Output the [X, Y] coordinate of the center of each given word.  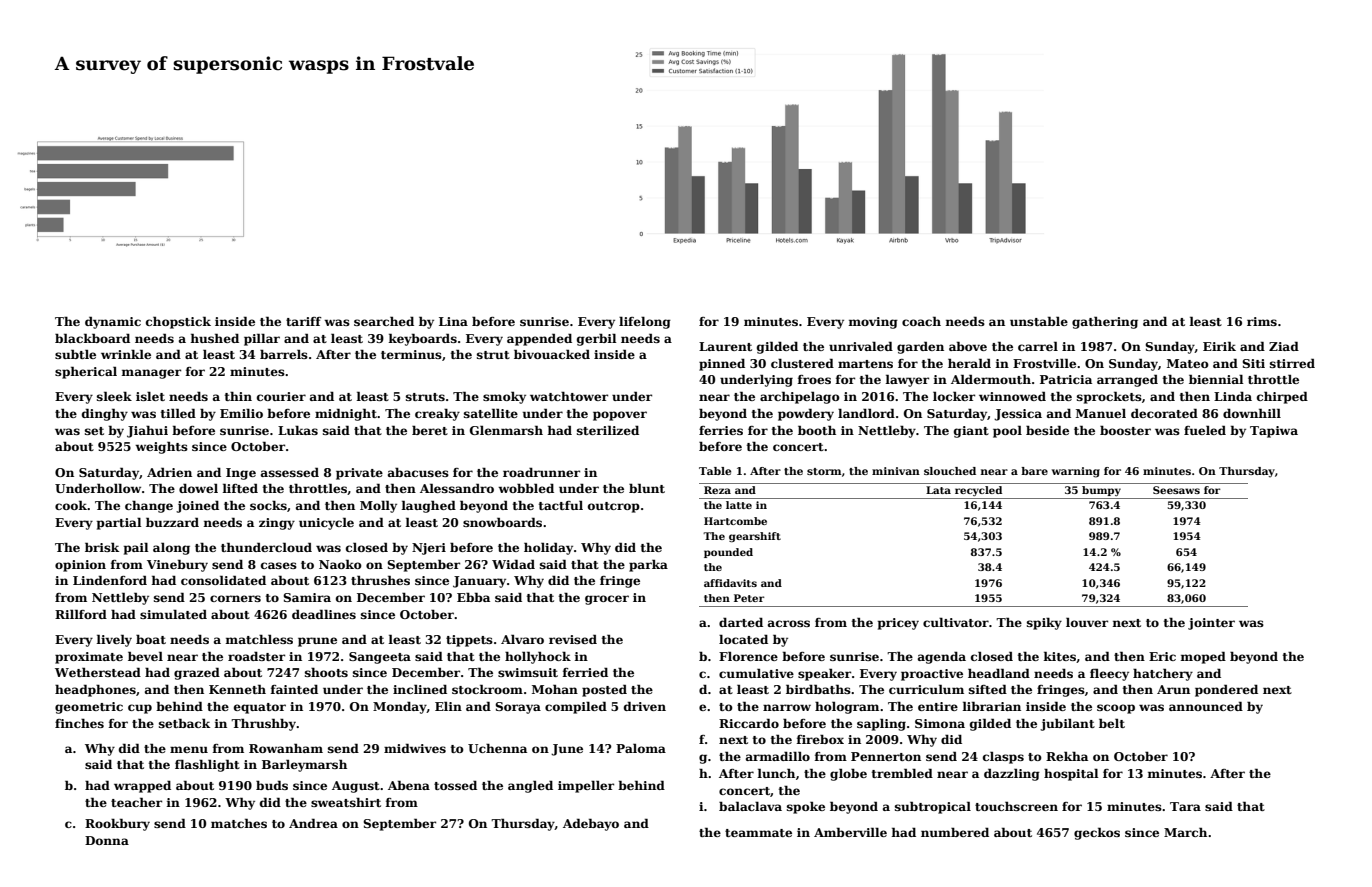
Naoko [340, 564]
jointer [1211, 624]
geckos [1097, 833]
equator [260, 708]
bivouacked [552, 354]
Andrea [313, 823]
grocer [607, 600]
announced [1206, 706]
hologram [847, 707]
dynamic [113, 322]
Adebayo [591, 824]
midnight [346, 414]
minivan [896, 471]
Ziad [1284, 346]
